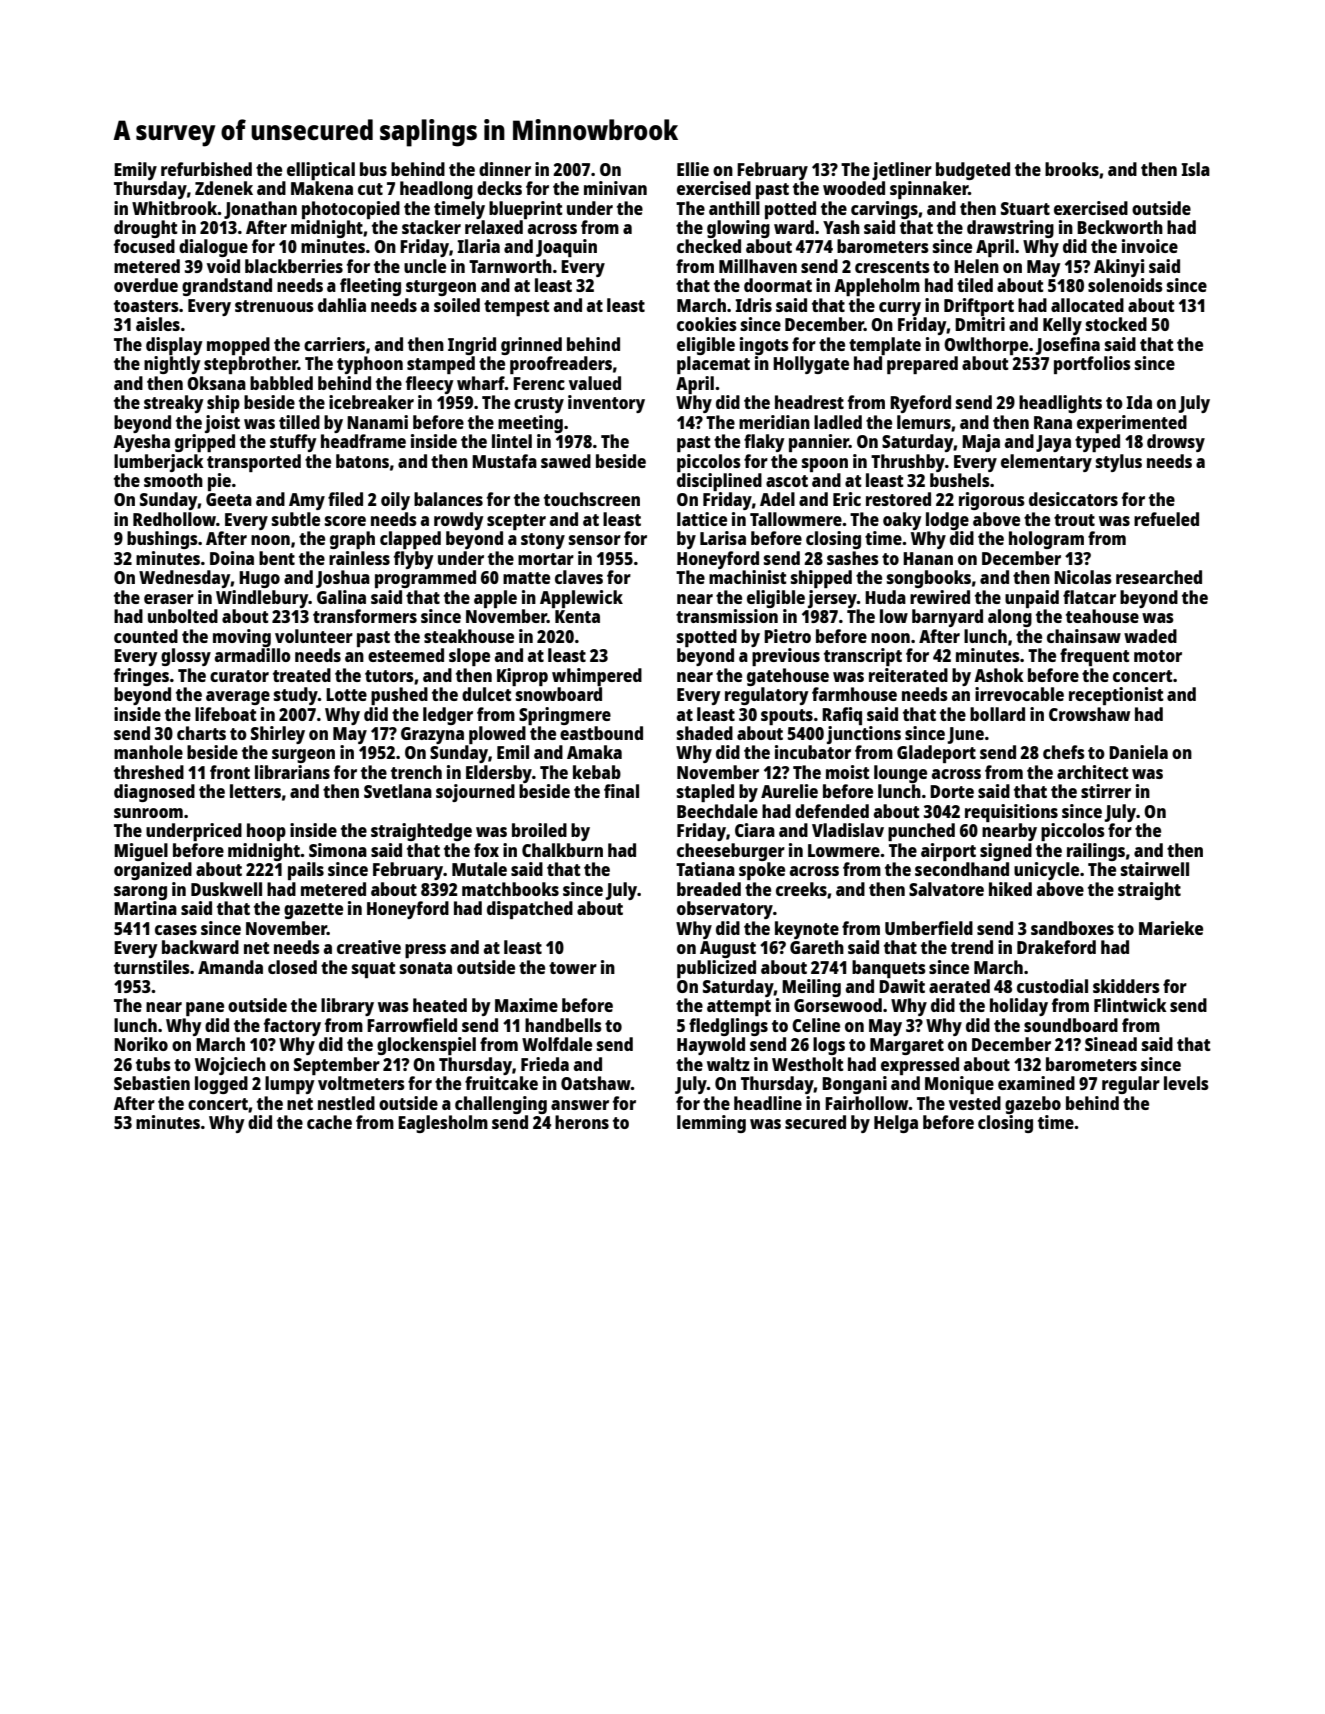 The height and width of the page is (1714, 1325). What do you see at coordinates (1155, 869) in the page?
I see `stairwell` at bounding box center [1155, 869].
